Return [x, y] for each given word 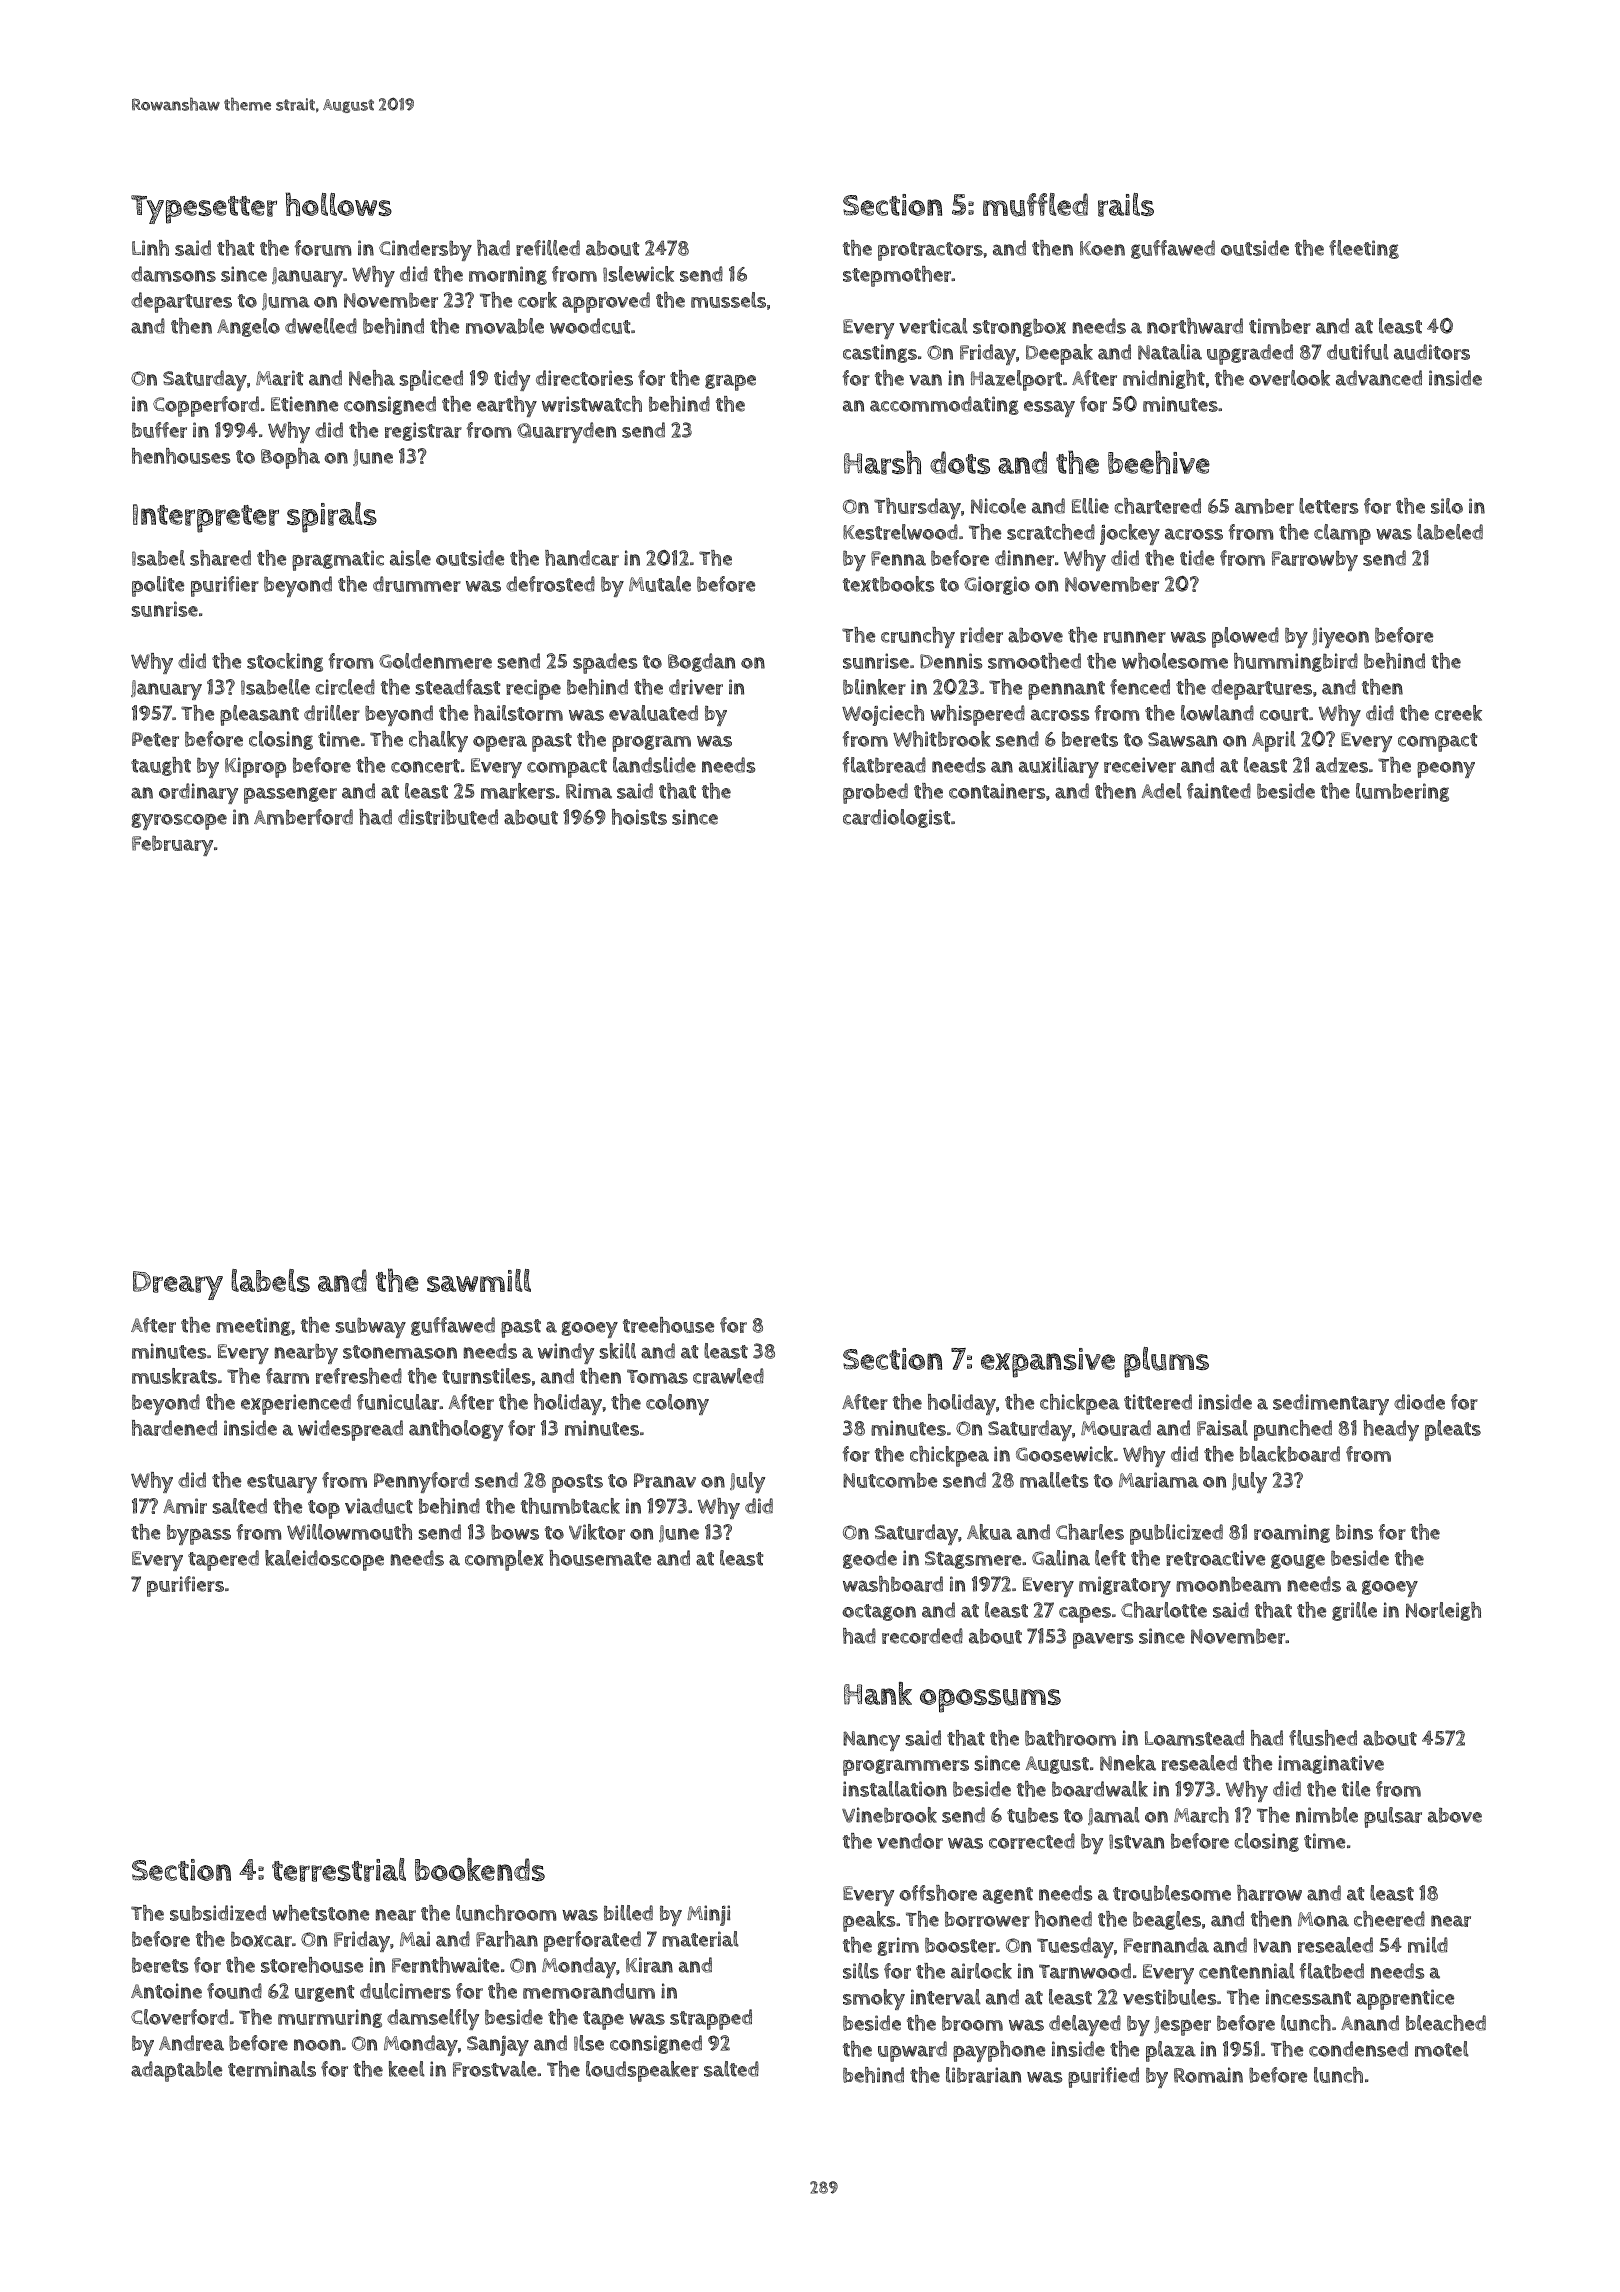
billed [628, 1913]
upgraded [1250, 354]
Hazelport [1016, 380]
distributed [448, 817]
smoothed [1034, 661]
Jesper [1182, 2026]
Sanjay [498, 2046]
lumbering [1402, 792]
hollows [339, 204]
